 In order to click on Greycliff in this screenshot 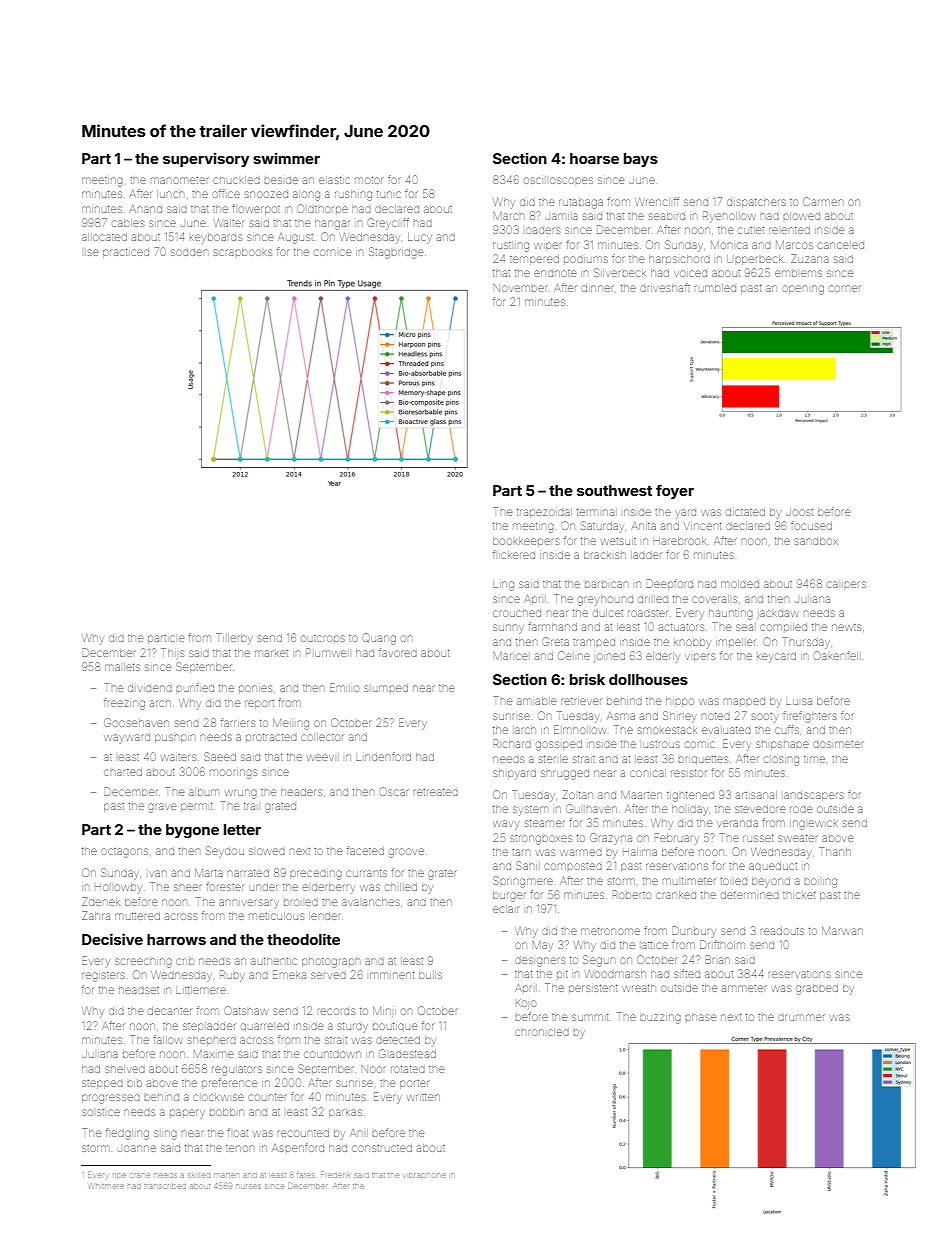, I will do `click(388, 223)`.
